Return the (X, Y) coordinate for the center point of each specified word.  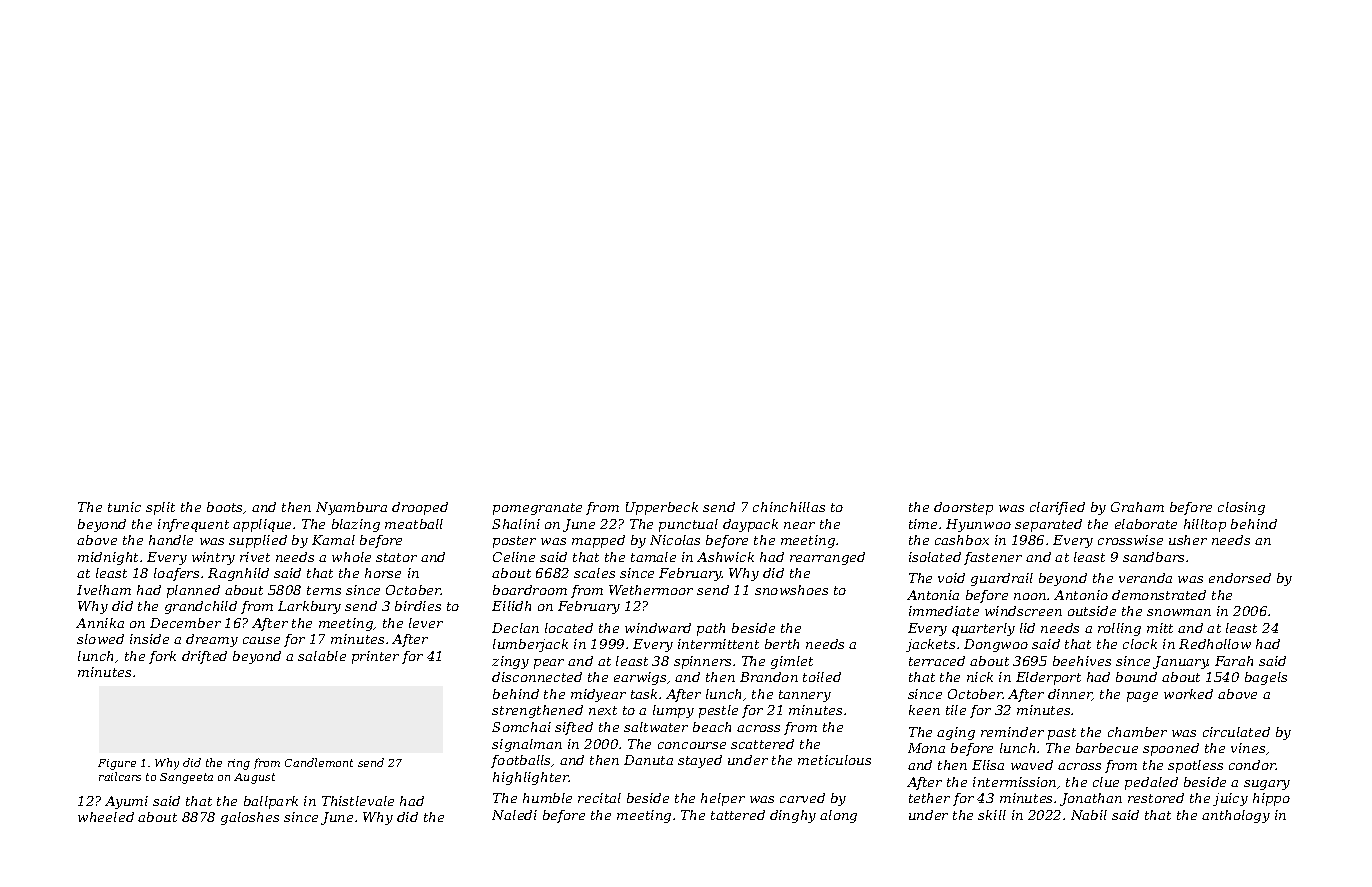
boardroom (530, 590)
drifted (204, 657)
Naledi (514, 815)
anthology (1236, 816)
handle (171, 540)
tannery (805, 696)
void (951, 578)
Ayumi (126, 802)
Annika (100, 623)
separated (1048, 525)
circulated (1236, 732)
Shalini (516, 524)
